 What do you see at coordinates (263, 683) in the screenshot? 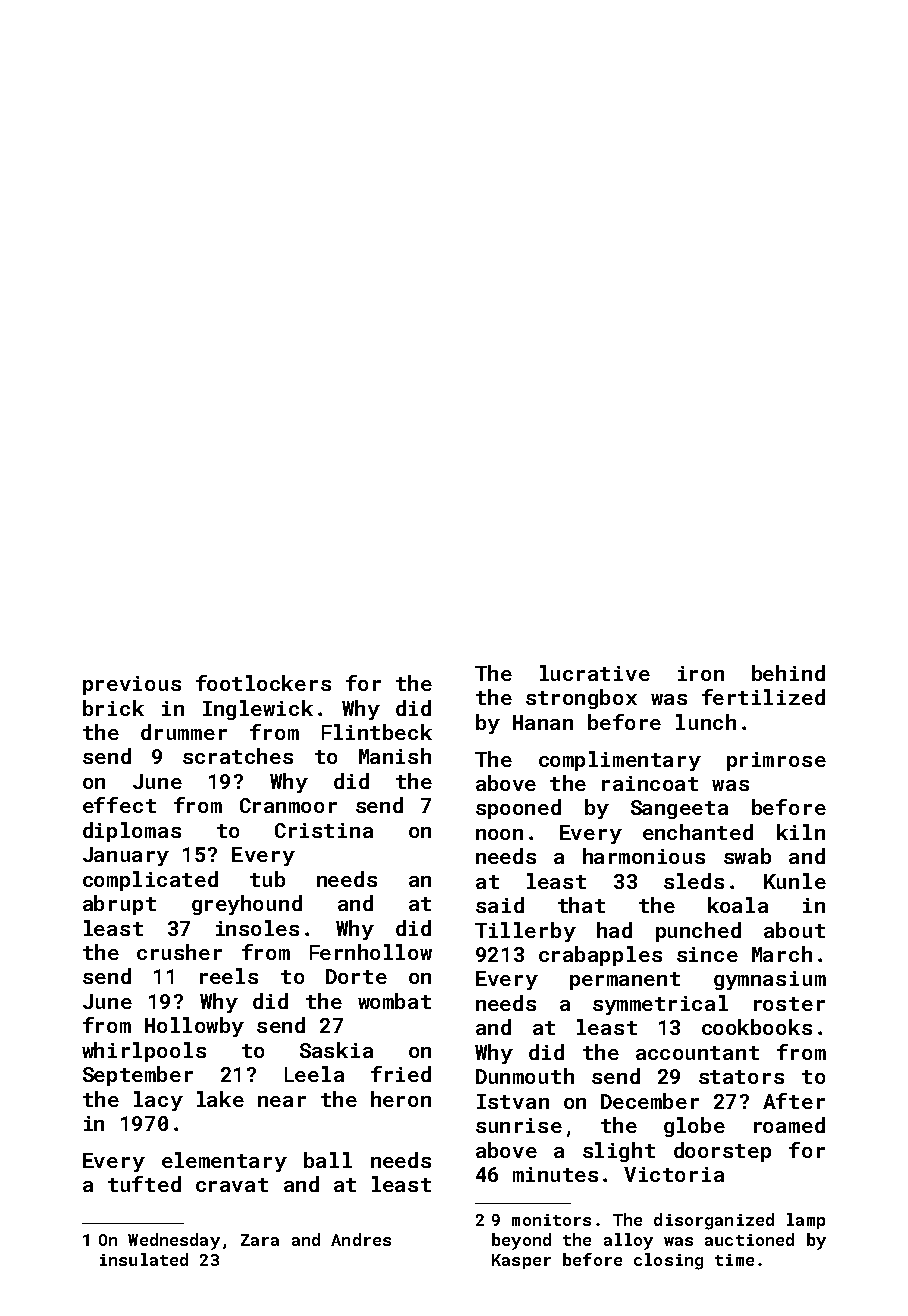
I see `footlockers` at bounding box center [263, 683].
